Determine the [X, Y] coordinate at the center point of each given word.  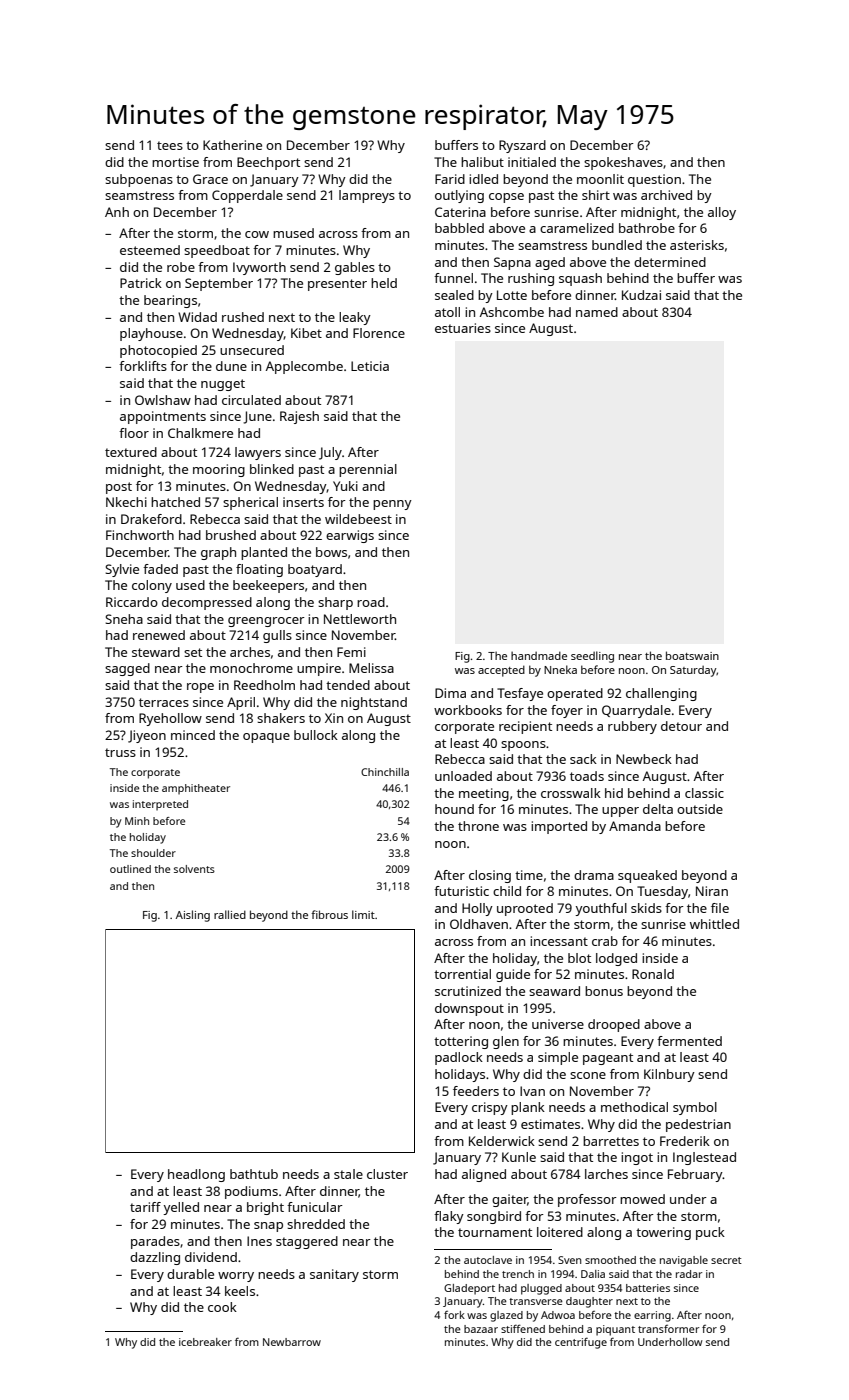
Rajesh [299, 417]
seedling [592, 657]
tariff [145, 1207]
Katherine [232, 145]
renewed [159, 635]
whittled [714, 924]
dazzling [155, 1258]
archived [666, 195]
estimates [550, 1124]
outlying [459, 196]
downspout [469, 1009]
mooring [219, 470]
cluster [387, 1174]
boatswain [692, 655]
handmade [539, 655]
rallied [230, 914]
